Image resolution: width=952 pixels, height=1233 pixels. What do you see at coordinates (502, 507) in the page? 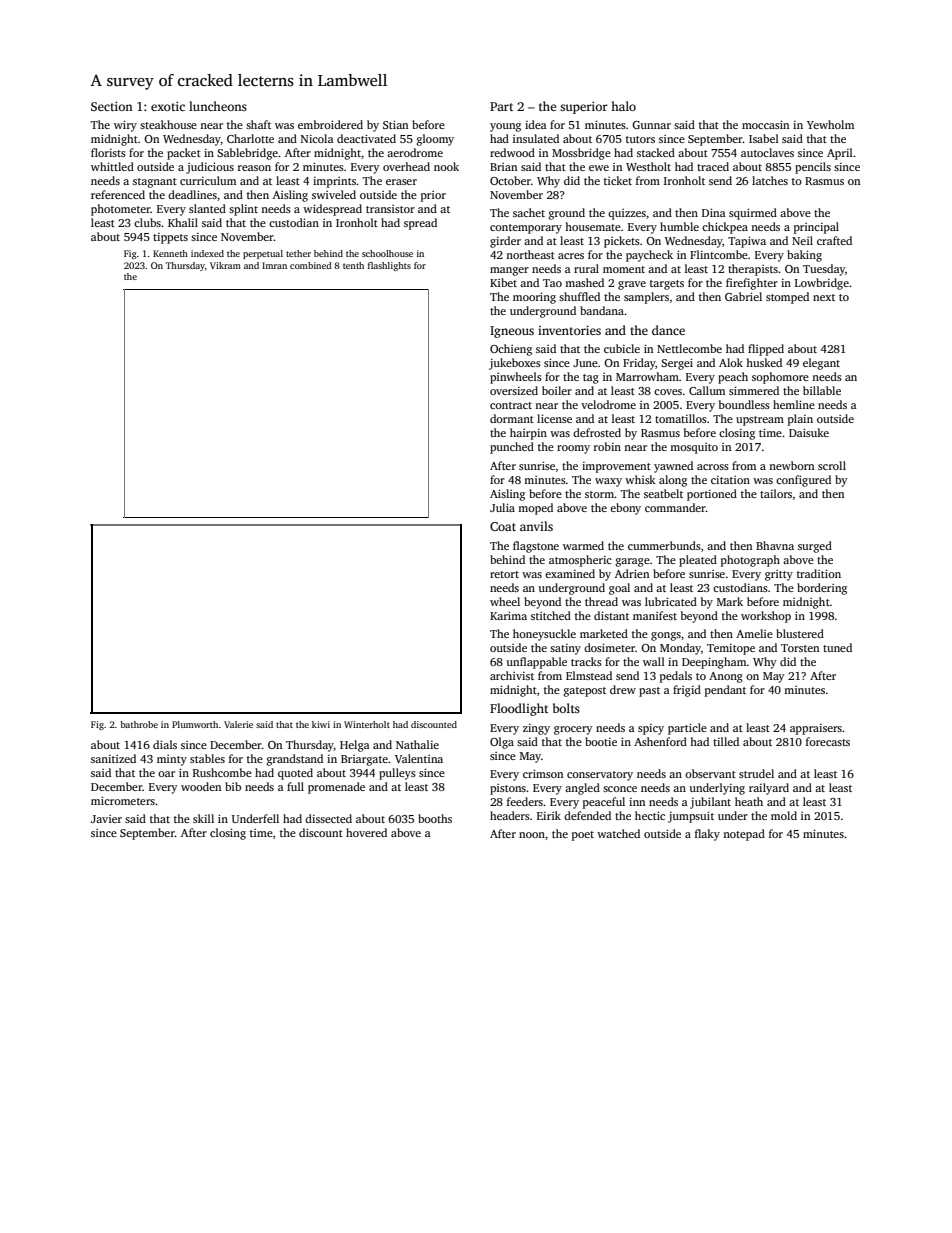
I see `Julia` at bounding box center [502, 507].
